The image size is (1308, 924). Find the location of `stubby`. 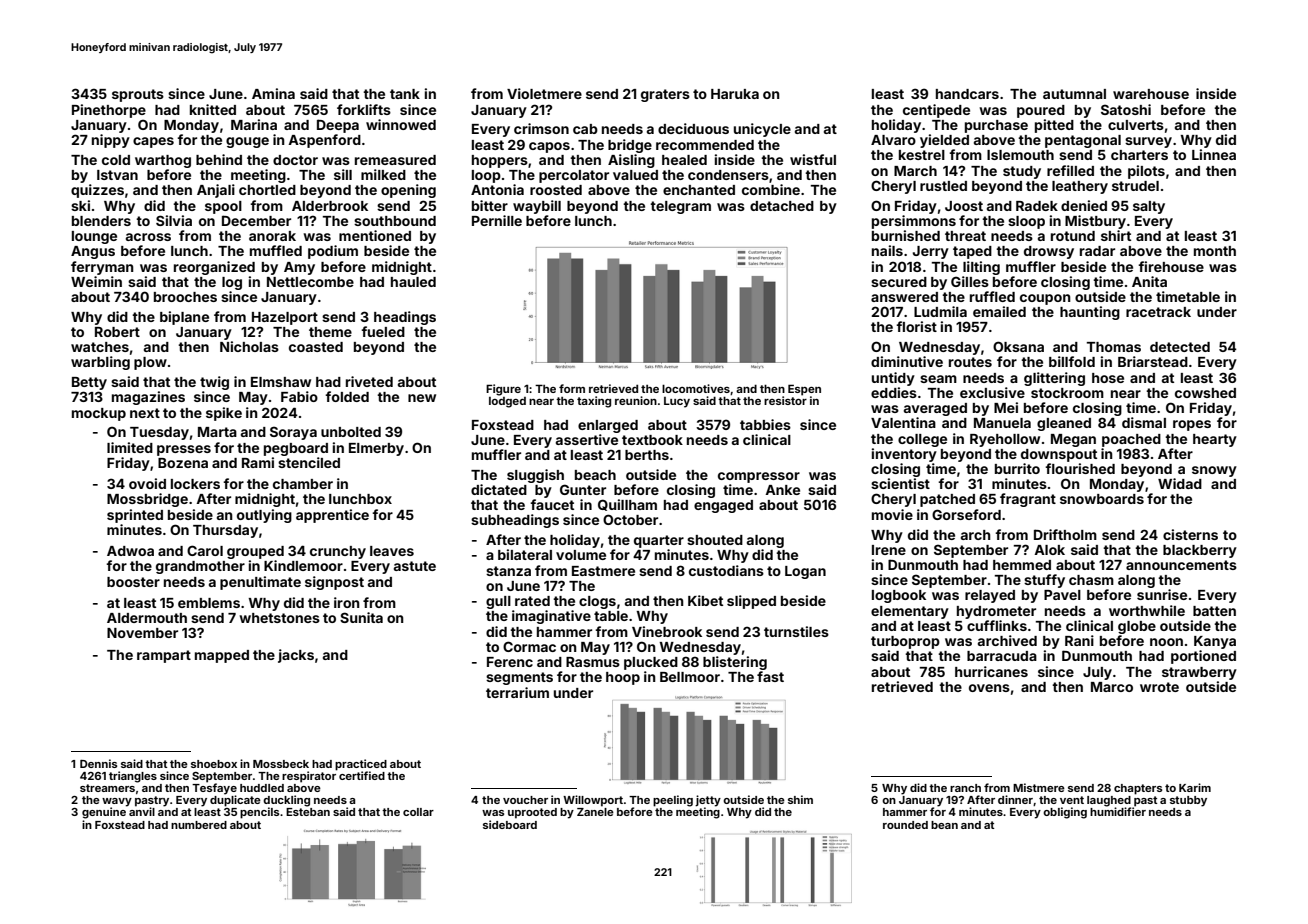

stubby is located at coordinates (1188, 801).
